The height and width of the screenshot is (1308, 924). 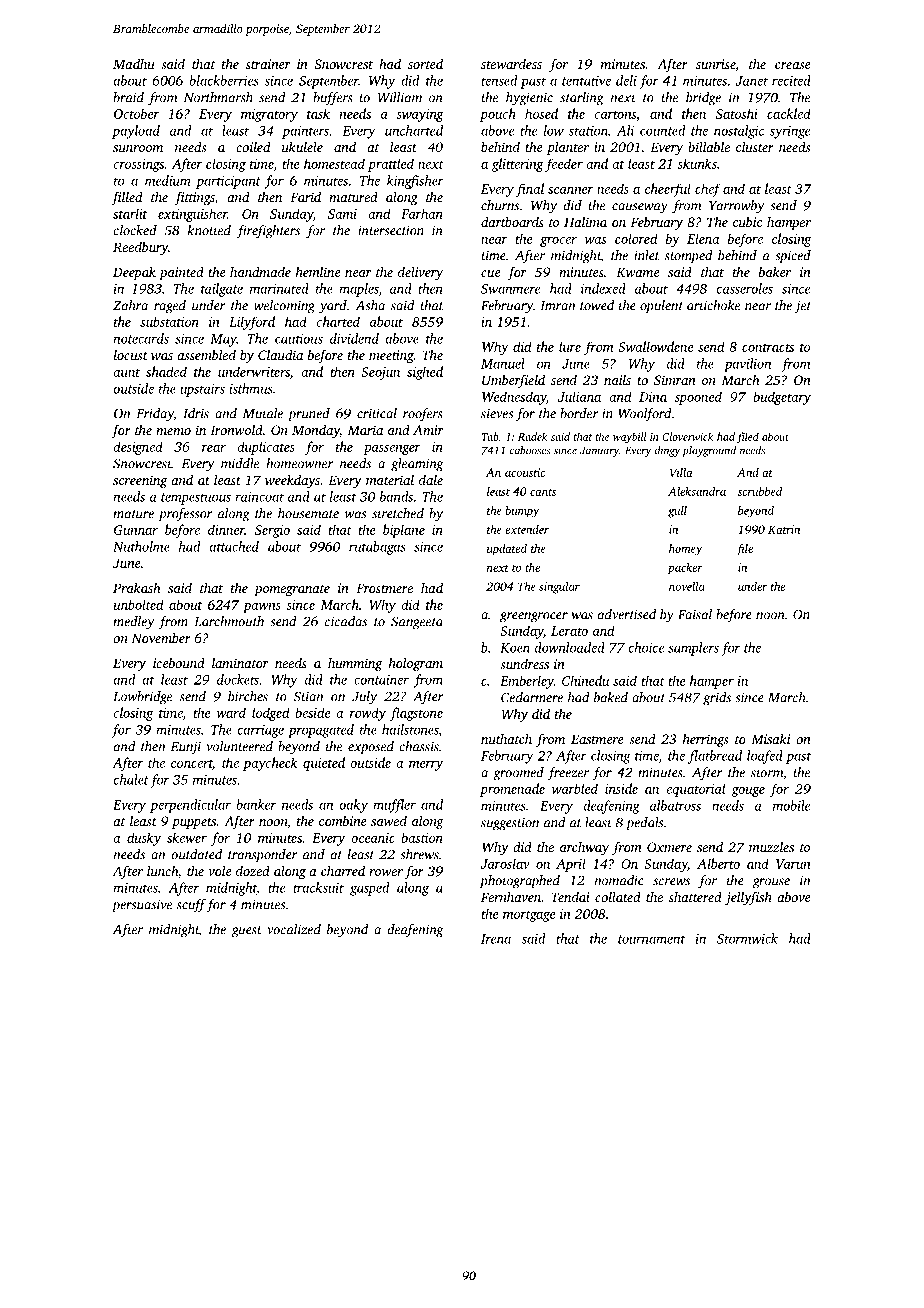 What do you see at coordinates (793, 65) in the screenshot?
I see `crease` at bounding box center [793, 65].
